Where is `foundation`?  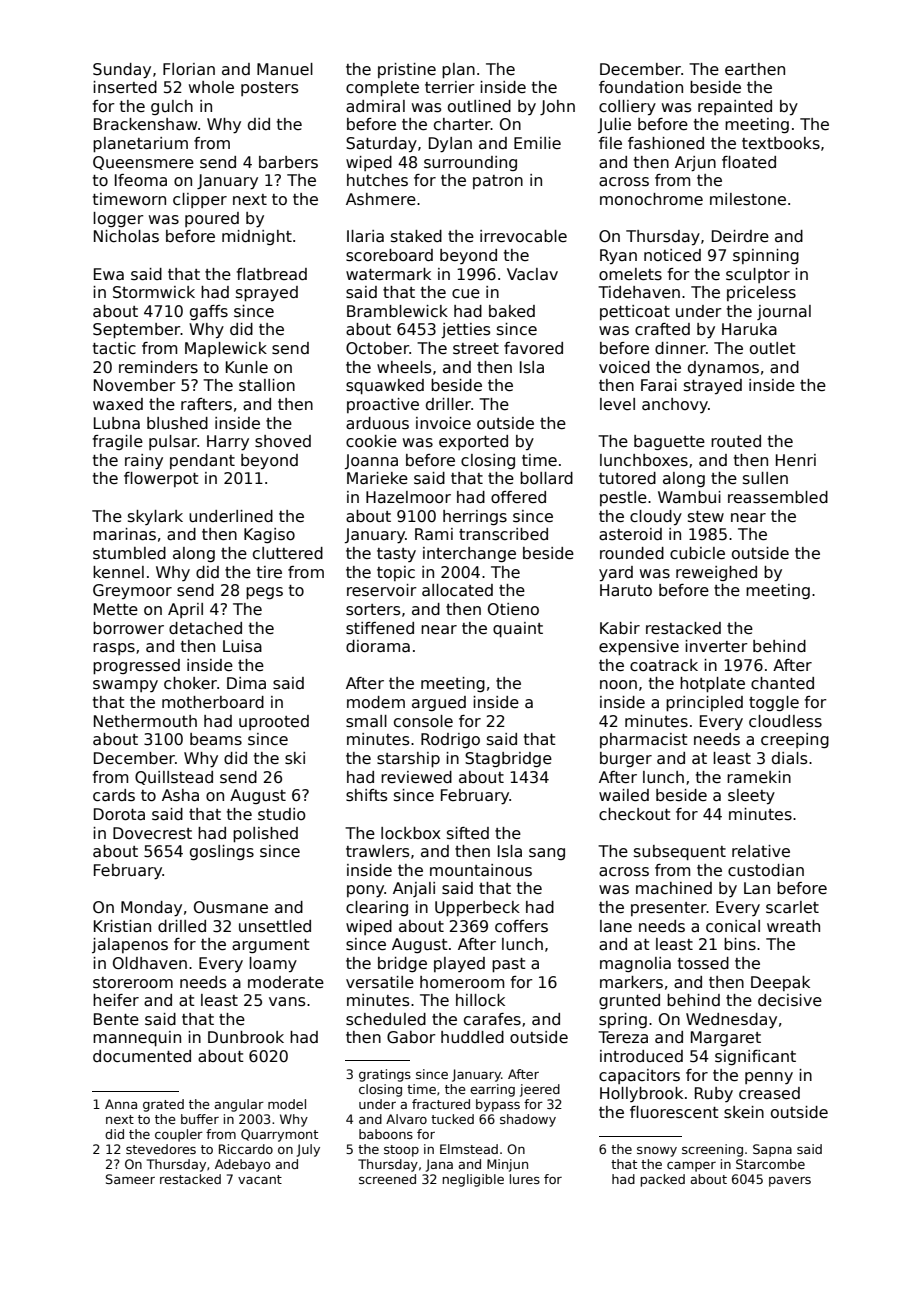
foundation is located at coordinates (641, 87).
